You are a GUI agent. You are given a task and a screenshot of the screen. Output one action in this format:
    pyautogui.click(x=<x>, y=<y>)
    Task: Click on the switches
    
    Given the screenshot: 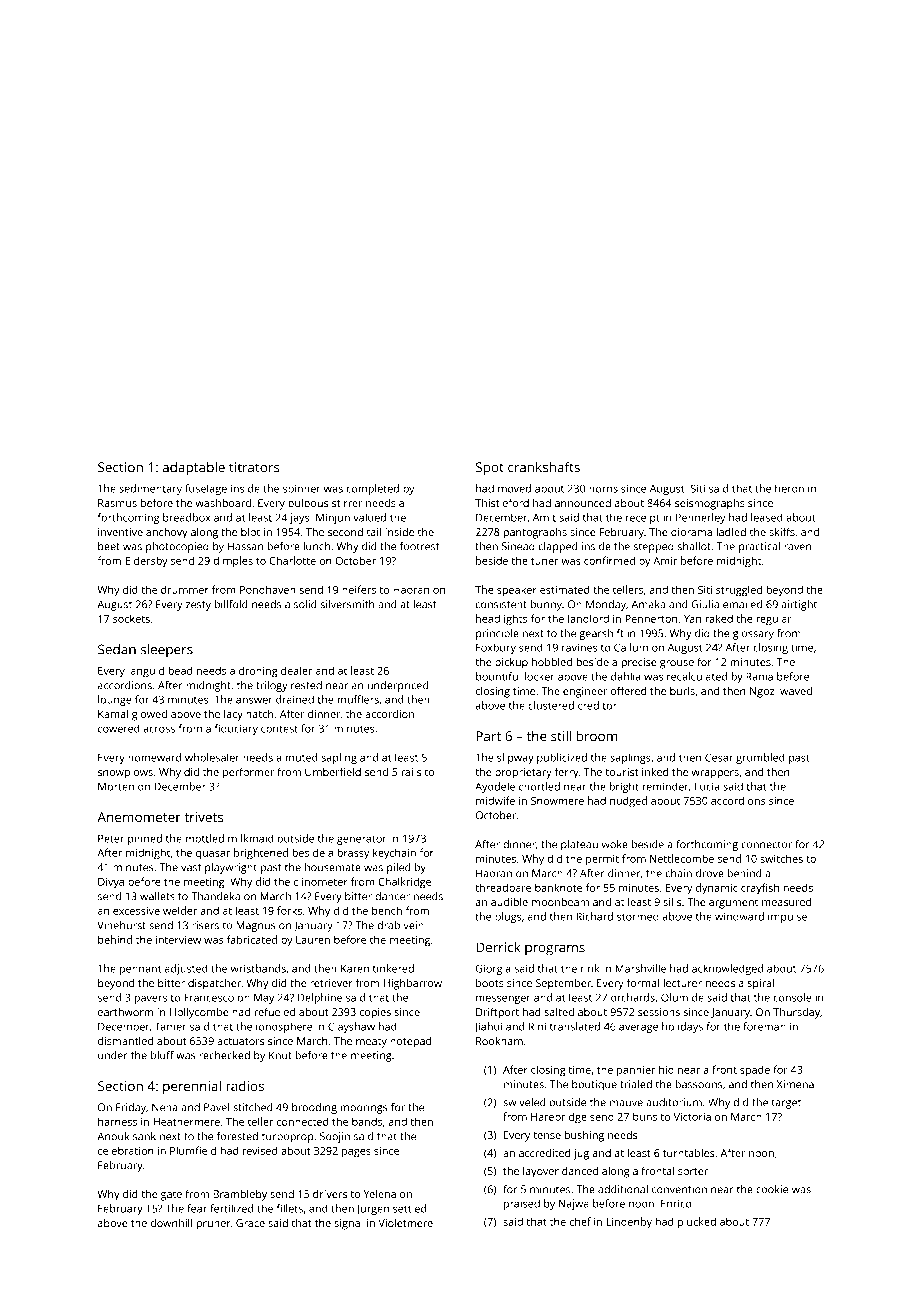 What is the action you would take?
    pyautogui.click(x=781, y=858)
